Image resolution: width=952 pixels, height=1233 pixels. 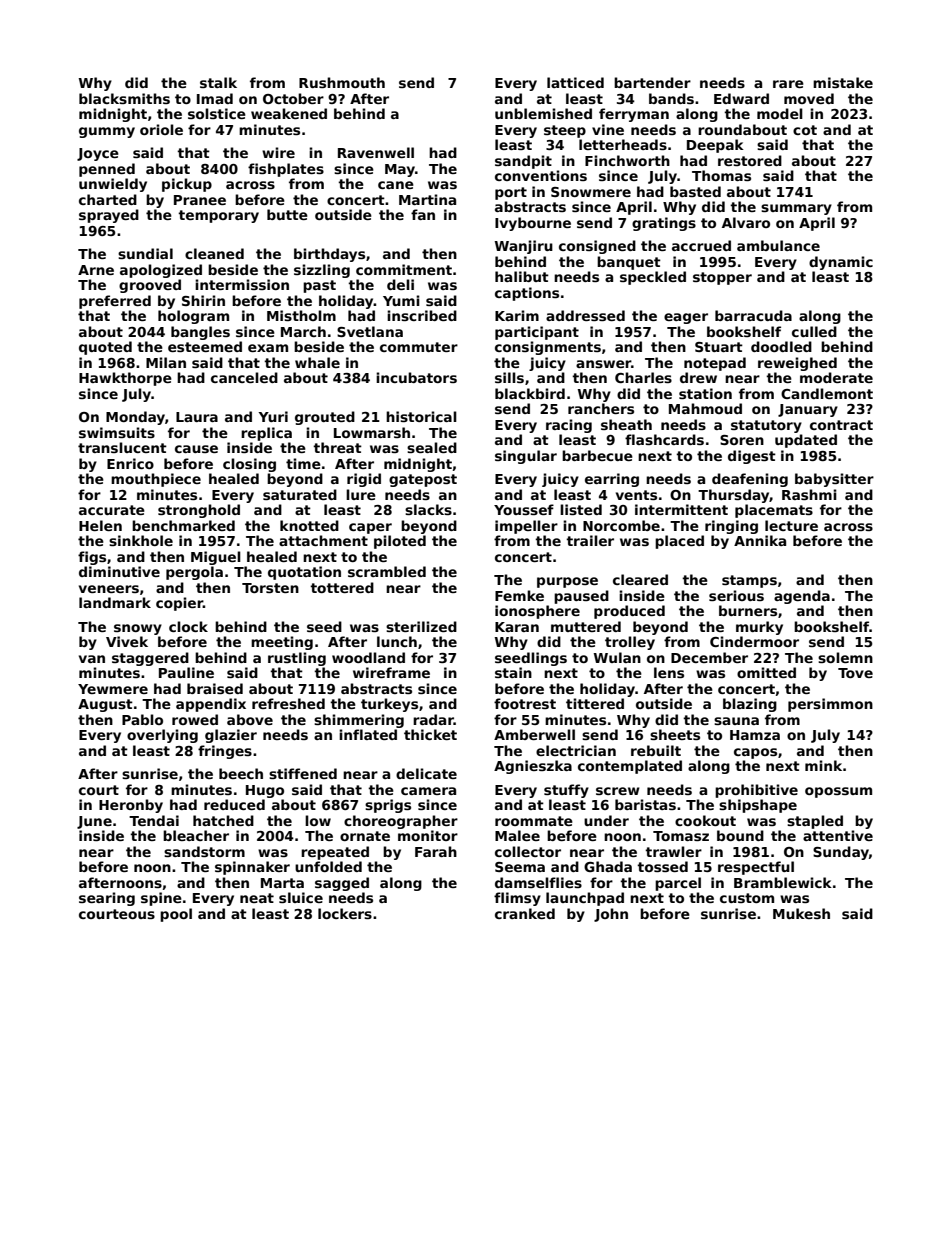 What do you see at coordinates (801, 913) in the screenshot?
I see `Mukesh` at bounding box center [801, 913].
